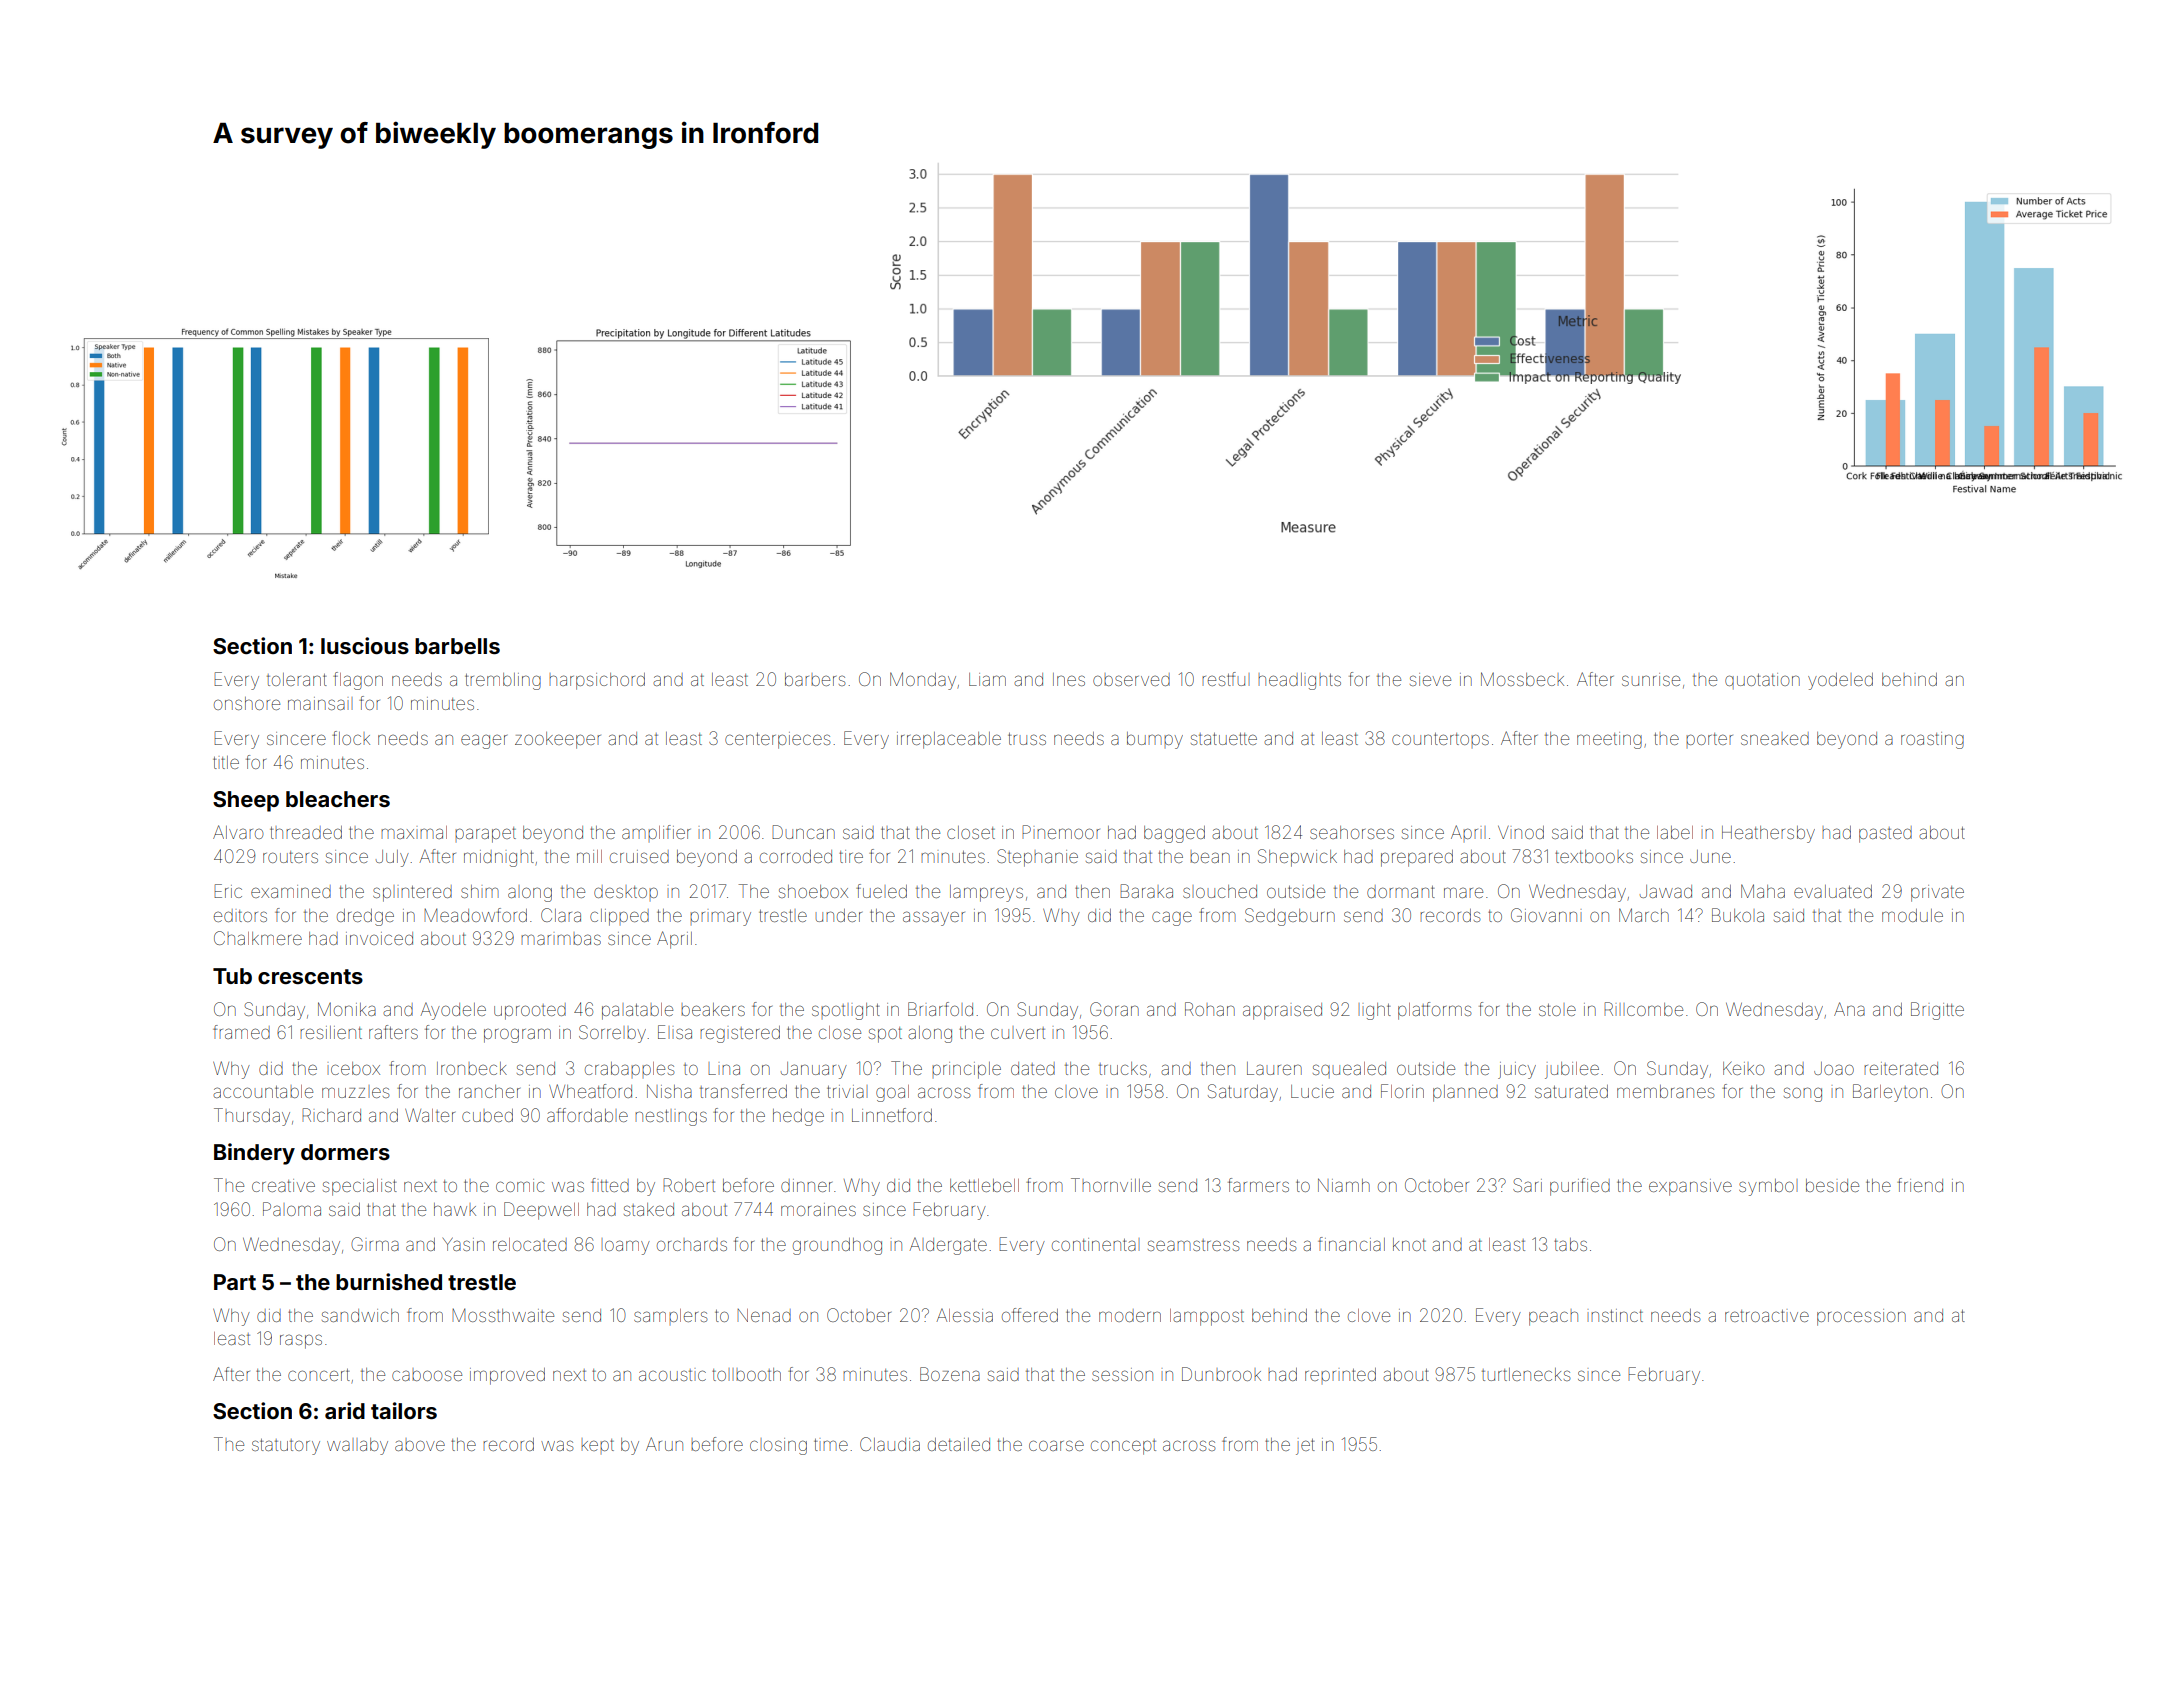 The width and height of the page is (2178, 1683). Describe the element at coordinates (1912, 915) in the page. I see `module` at that location.
